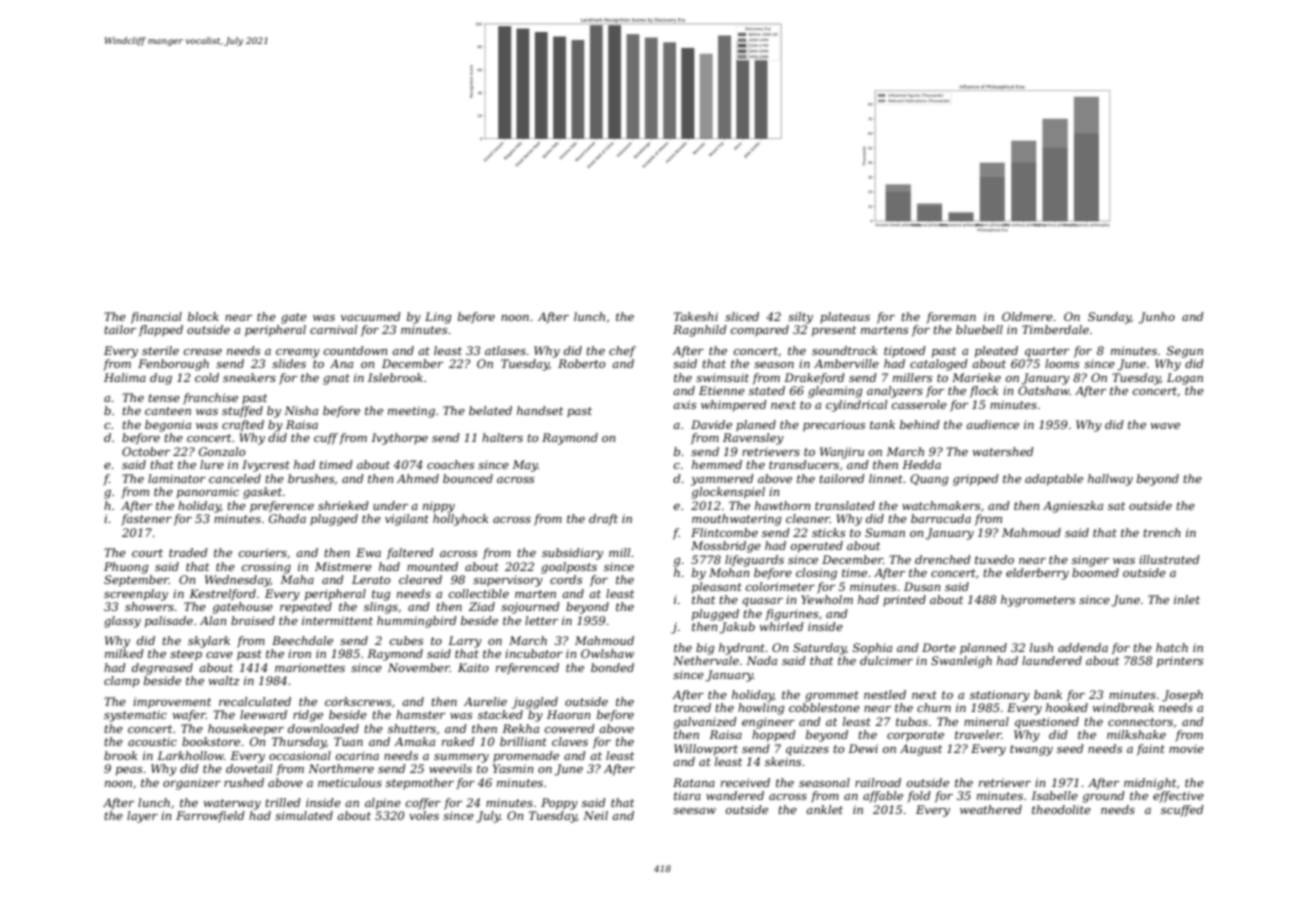  What do you see at coordinates (411, 412) in the screenshot?
I see `meeting` at bounding box center [411, 412].
